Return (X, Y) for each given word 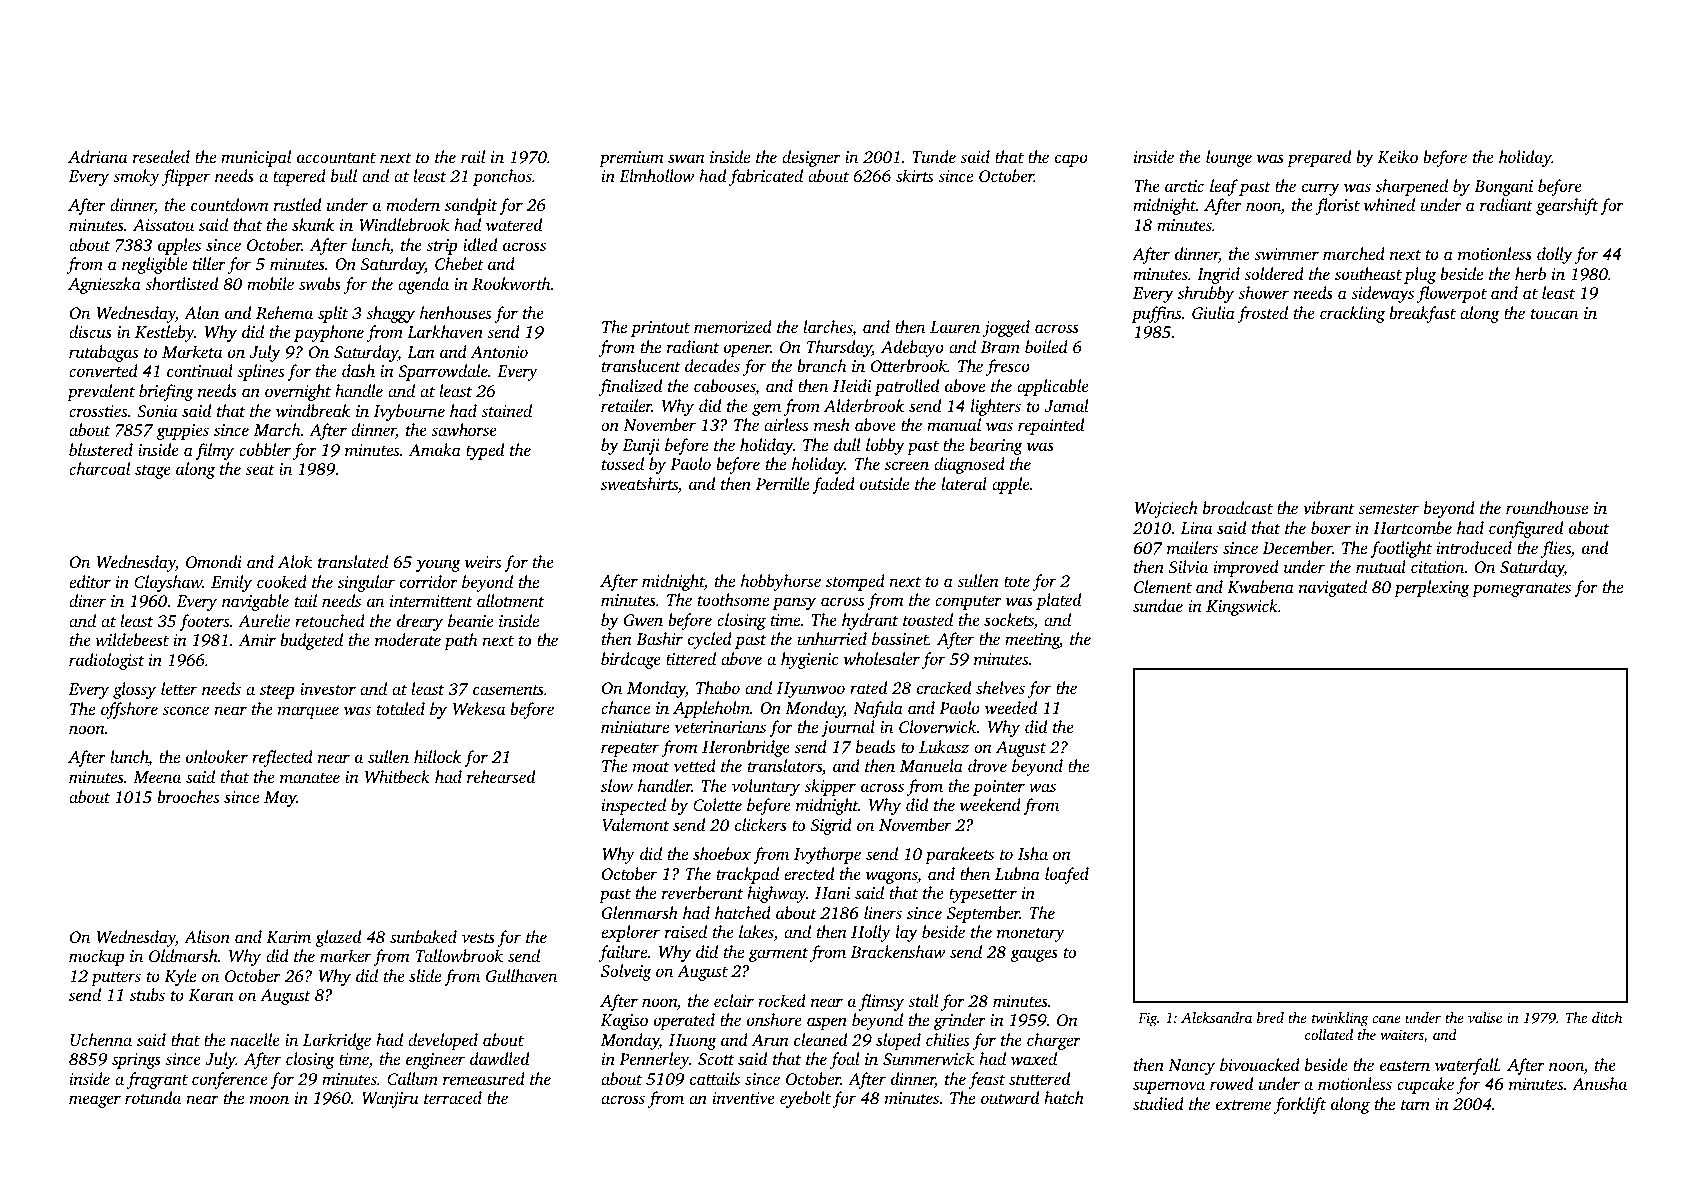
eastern (1405, 1066)
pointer (999, 788)
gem (766, 409)
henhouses (455, 312)
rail (473, 156)
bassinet (900, 638)
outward (1010, 1097)
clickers (761, 824)
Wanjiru (390, 1100)
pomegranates (1521, 590)
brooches (188, 796)
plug (1420, 275)
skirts (914, 175)
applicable (1053, 387)
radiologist (106, 661)
